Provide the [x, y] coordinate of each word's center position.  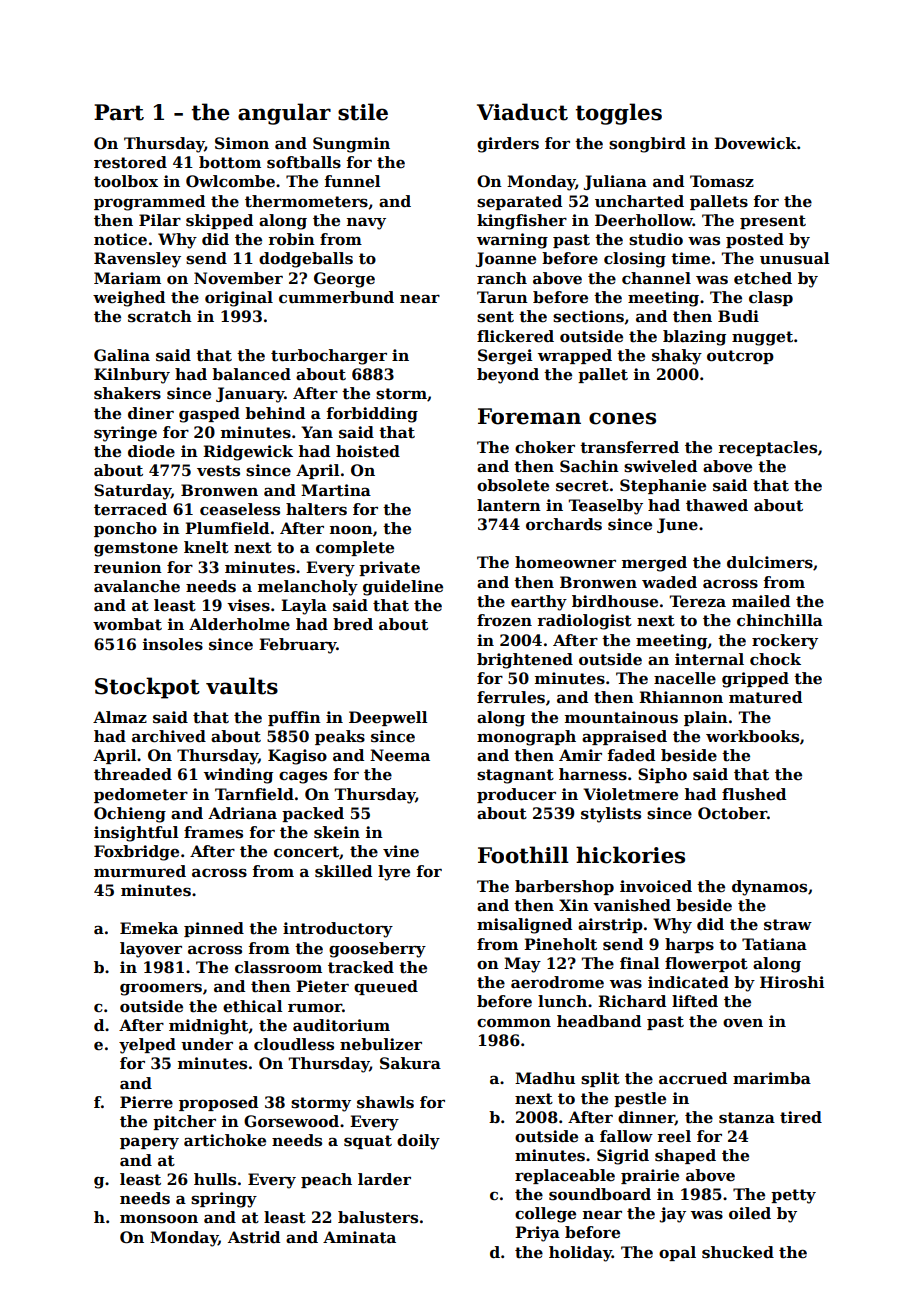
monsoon [159, 1219]
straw [788, 925]
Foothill [523, 855]
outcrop [740, 357]
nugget [762, 338]
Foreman [529, 416]
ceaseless [240, 509]
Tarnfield [254, 794]
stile [363, 112]
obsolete [513, 485]
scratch [160, 316]
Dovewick [755, 143]
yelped [147, 1046]
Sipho [662, 775]
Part [119, 112]
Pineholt [560, 944]
